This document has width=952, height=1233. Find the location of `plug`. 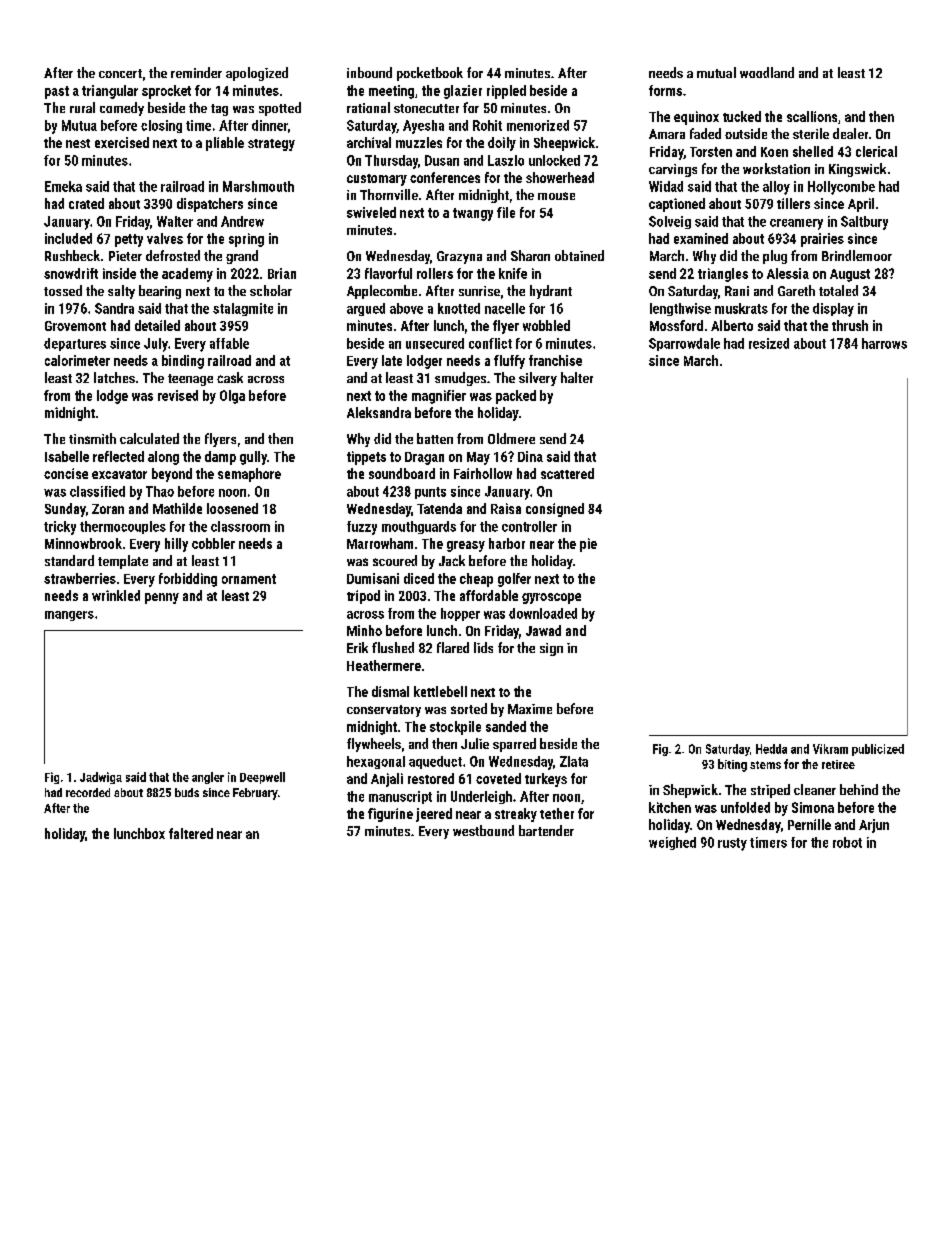

plug is located at coordinates (775, 257).
